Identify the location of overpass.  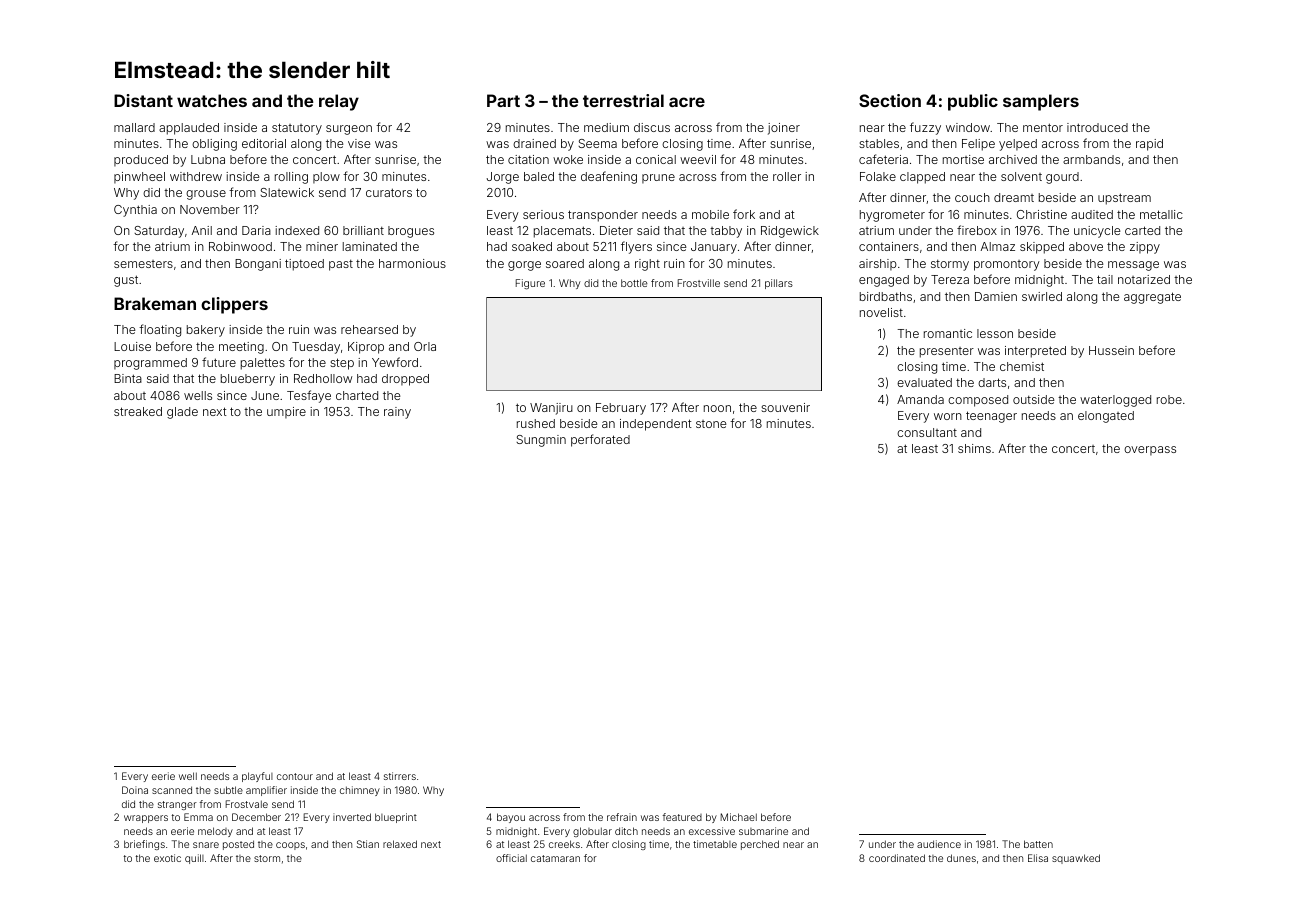
(1150, 451).
